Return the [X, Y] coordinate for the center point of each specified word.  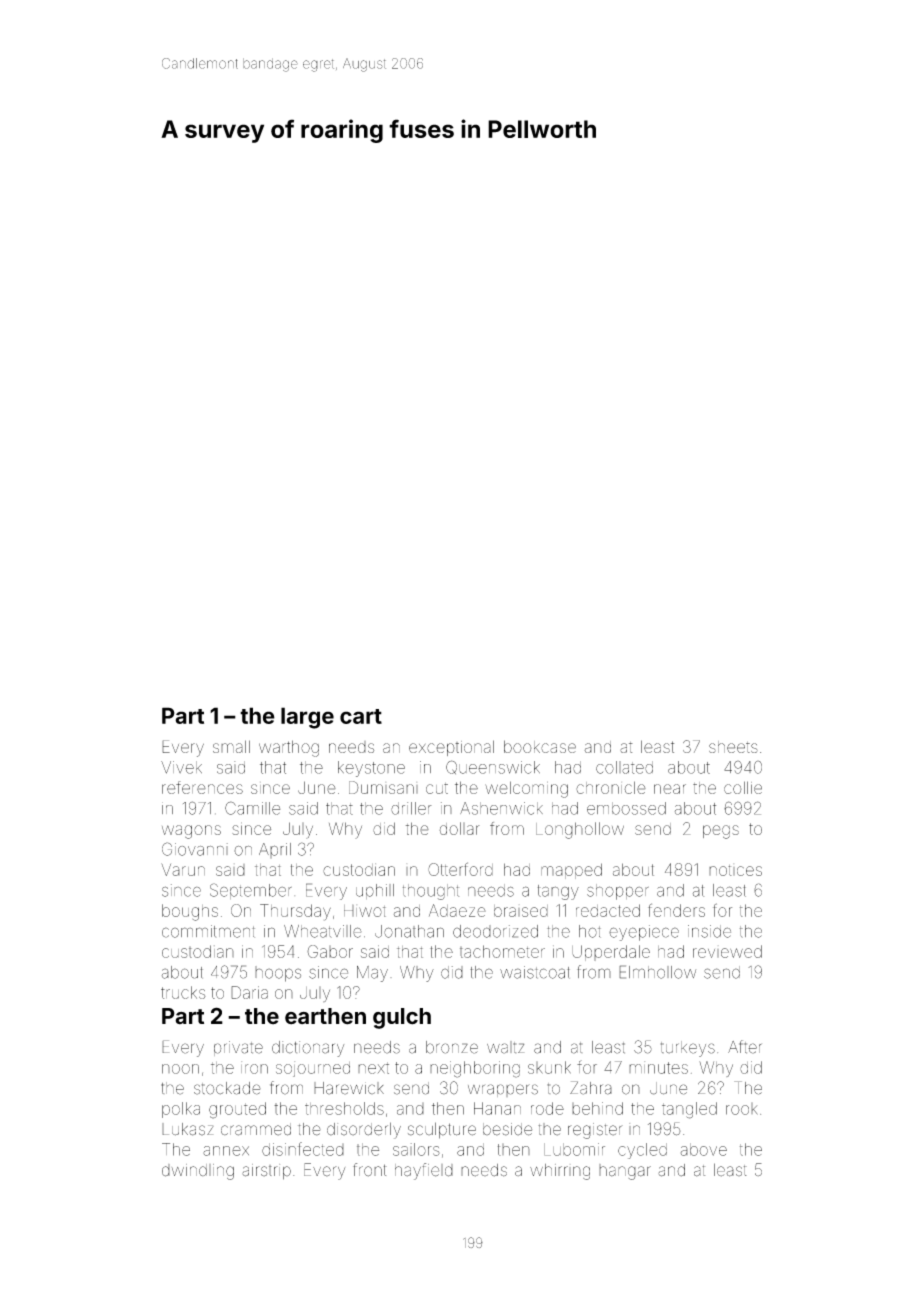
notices [735, 870]
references [202, 787]
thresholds [344, 1108]
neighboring [475, 1069]
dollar [459, 828]
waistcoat [535, 972]
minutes [658, 1067]
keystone [371, 769]
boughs [190, 912]
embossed [626, 808]
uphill [375, 891]
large [307, 718]
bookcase [540, 746]
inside [709, 931]
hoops [278, 974]
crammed [256, 1129]
